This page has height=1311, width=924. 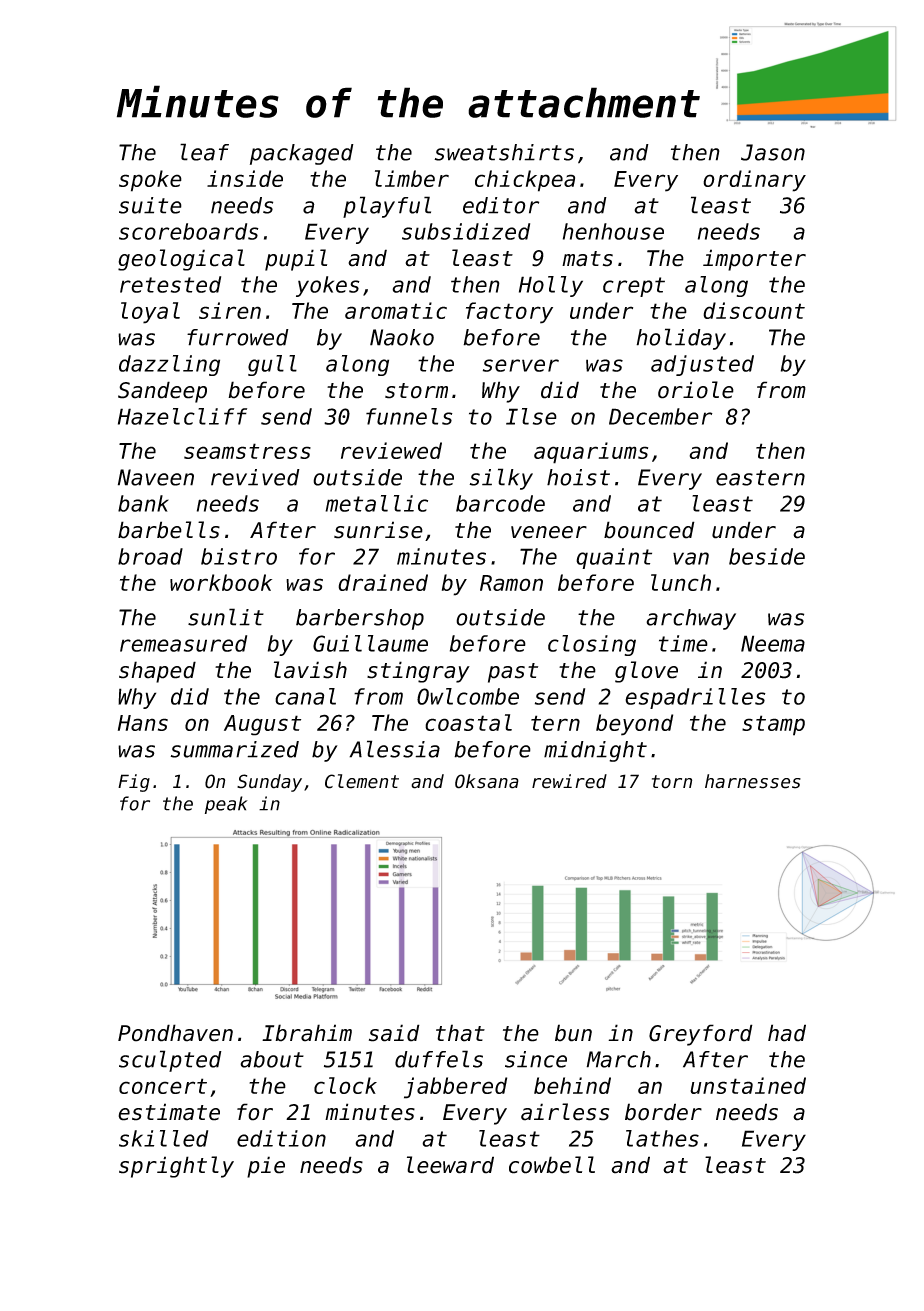 I want to click on Naoko, so click(x=402, y=337).
